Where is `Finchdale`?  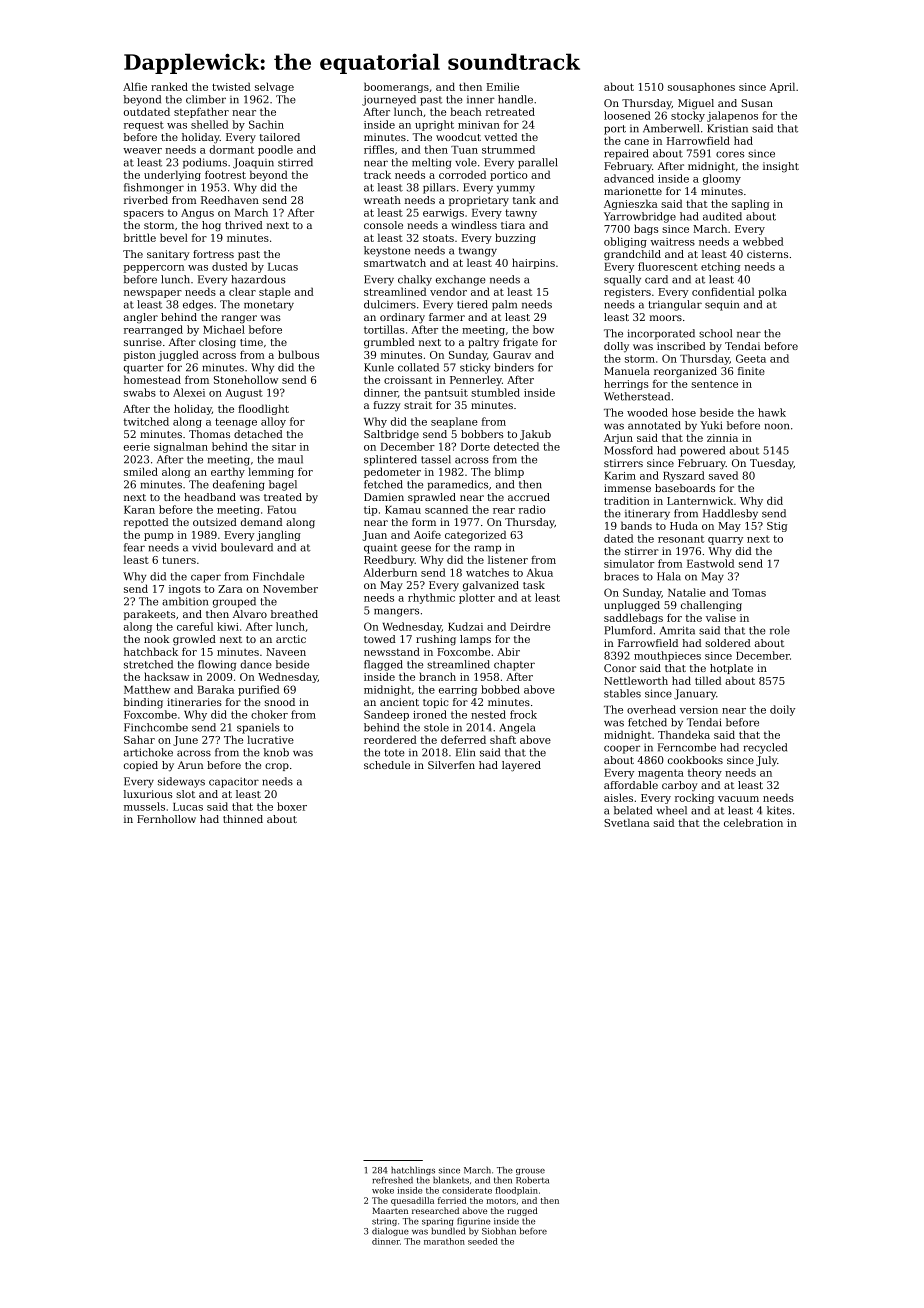
Finchdale is located at coordinates (278, 576).
